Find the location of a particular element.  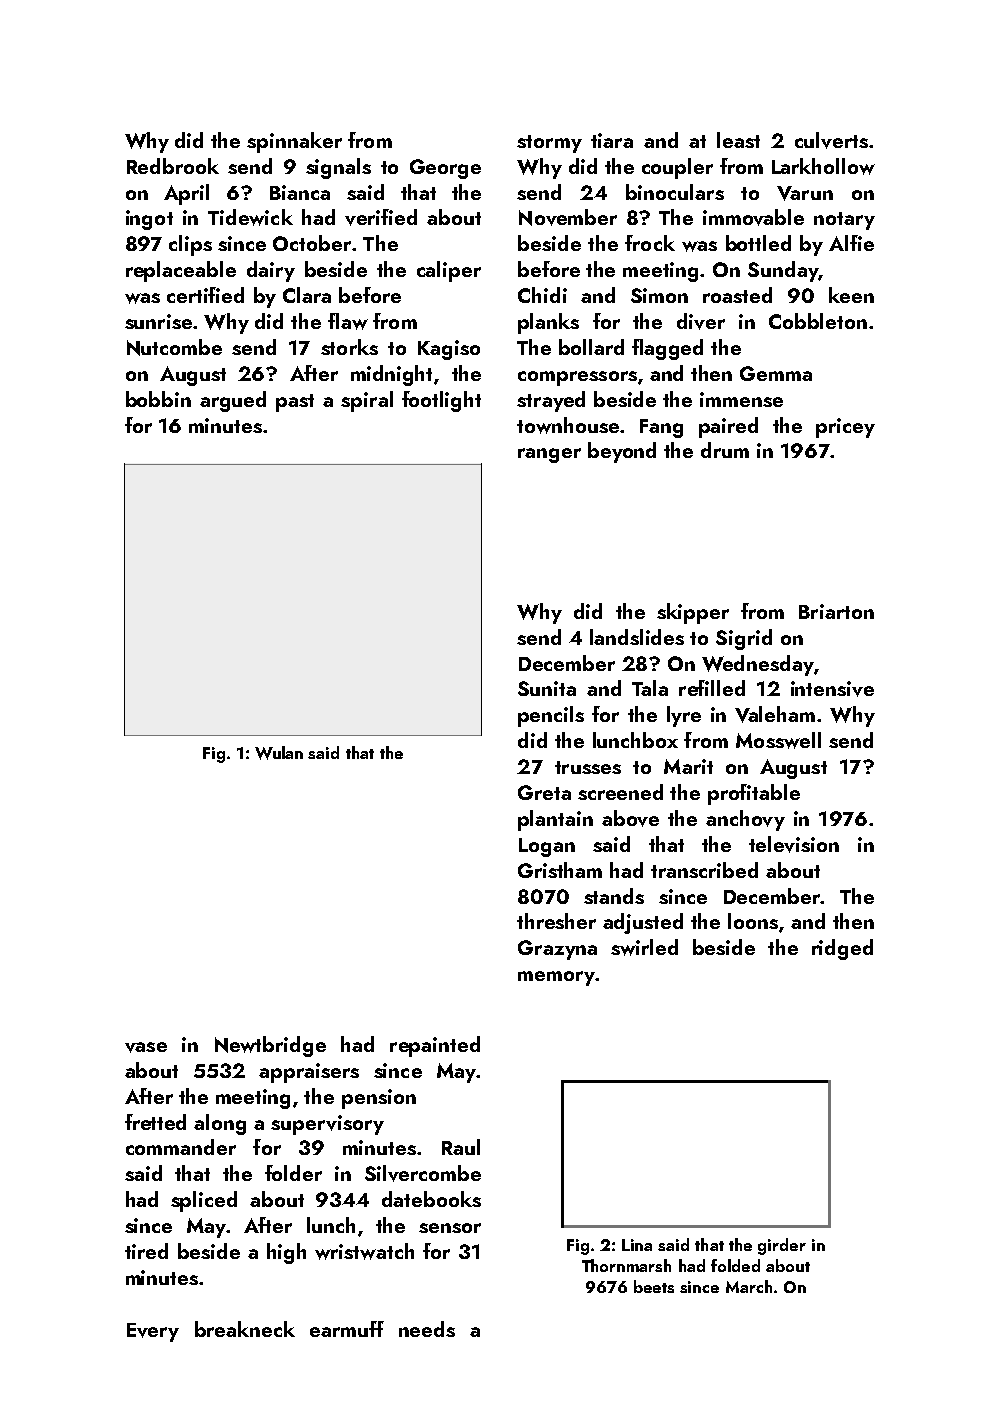

Marit is located at coordinates (688, 766).
